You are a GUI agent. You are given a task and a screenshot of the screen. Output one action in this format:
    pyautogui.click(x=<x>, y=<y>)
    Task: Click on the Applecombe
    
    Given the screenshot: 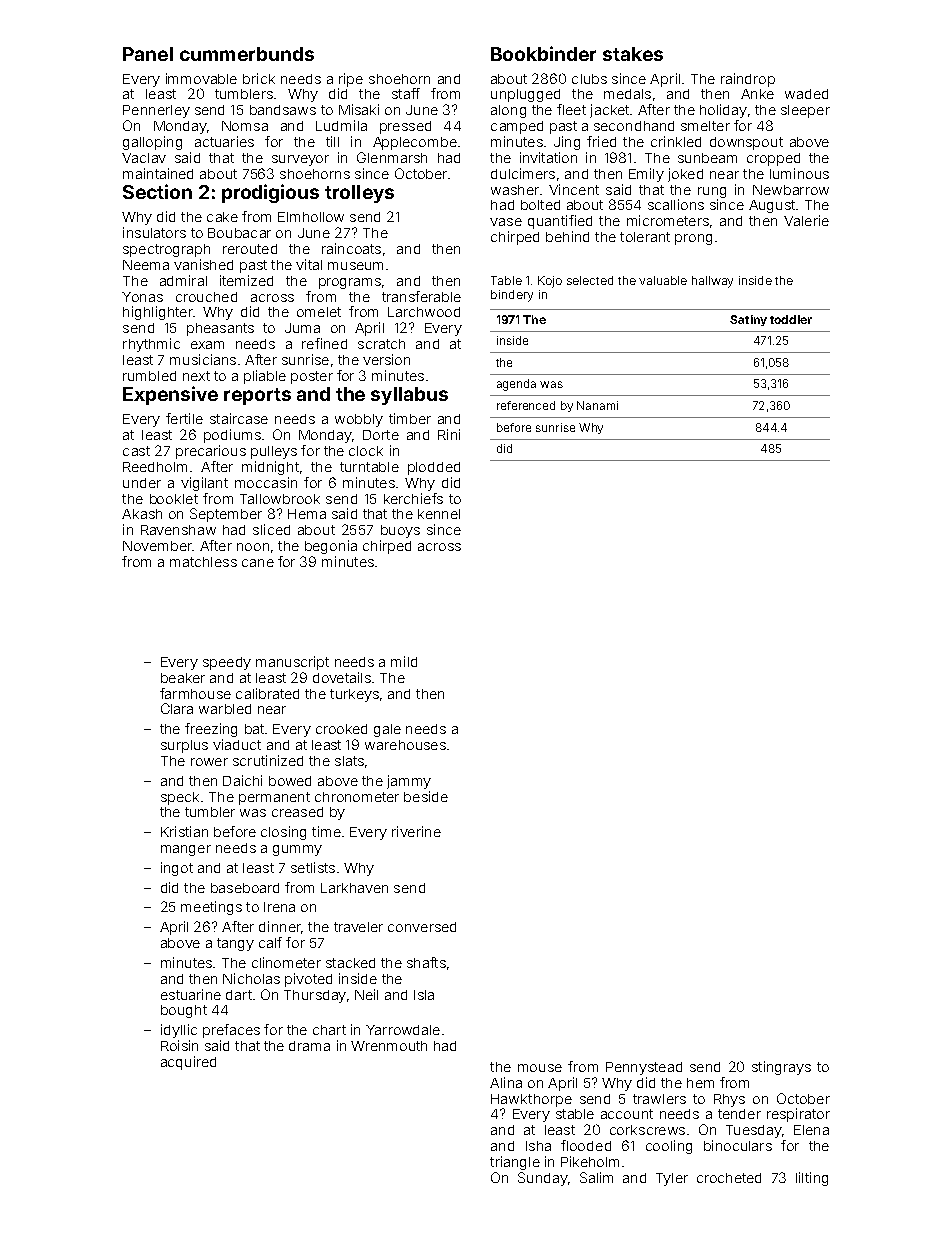 What is the action you would take?
    pyautogui.click(x=415, y=143)
